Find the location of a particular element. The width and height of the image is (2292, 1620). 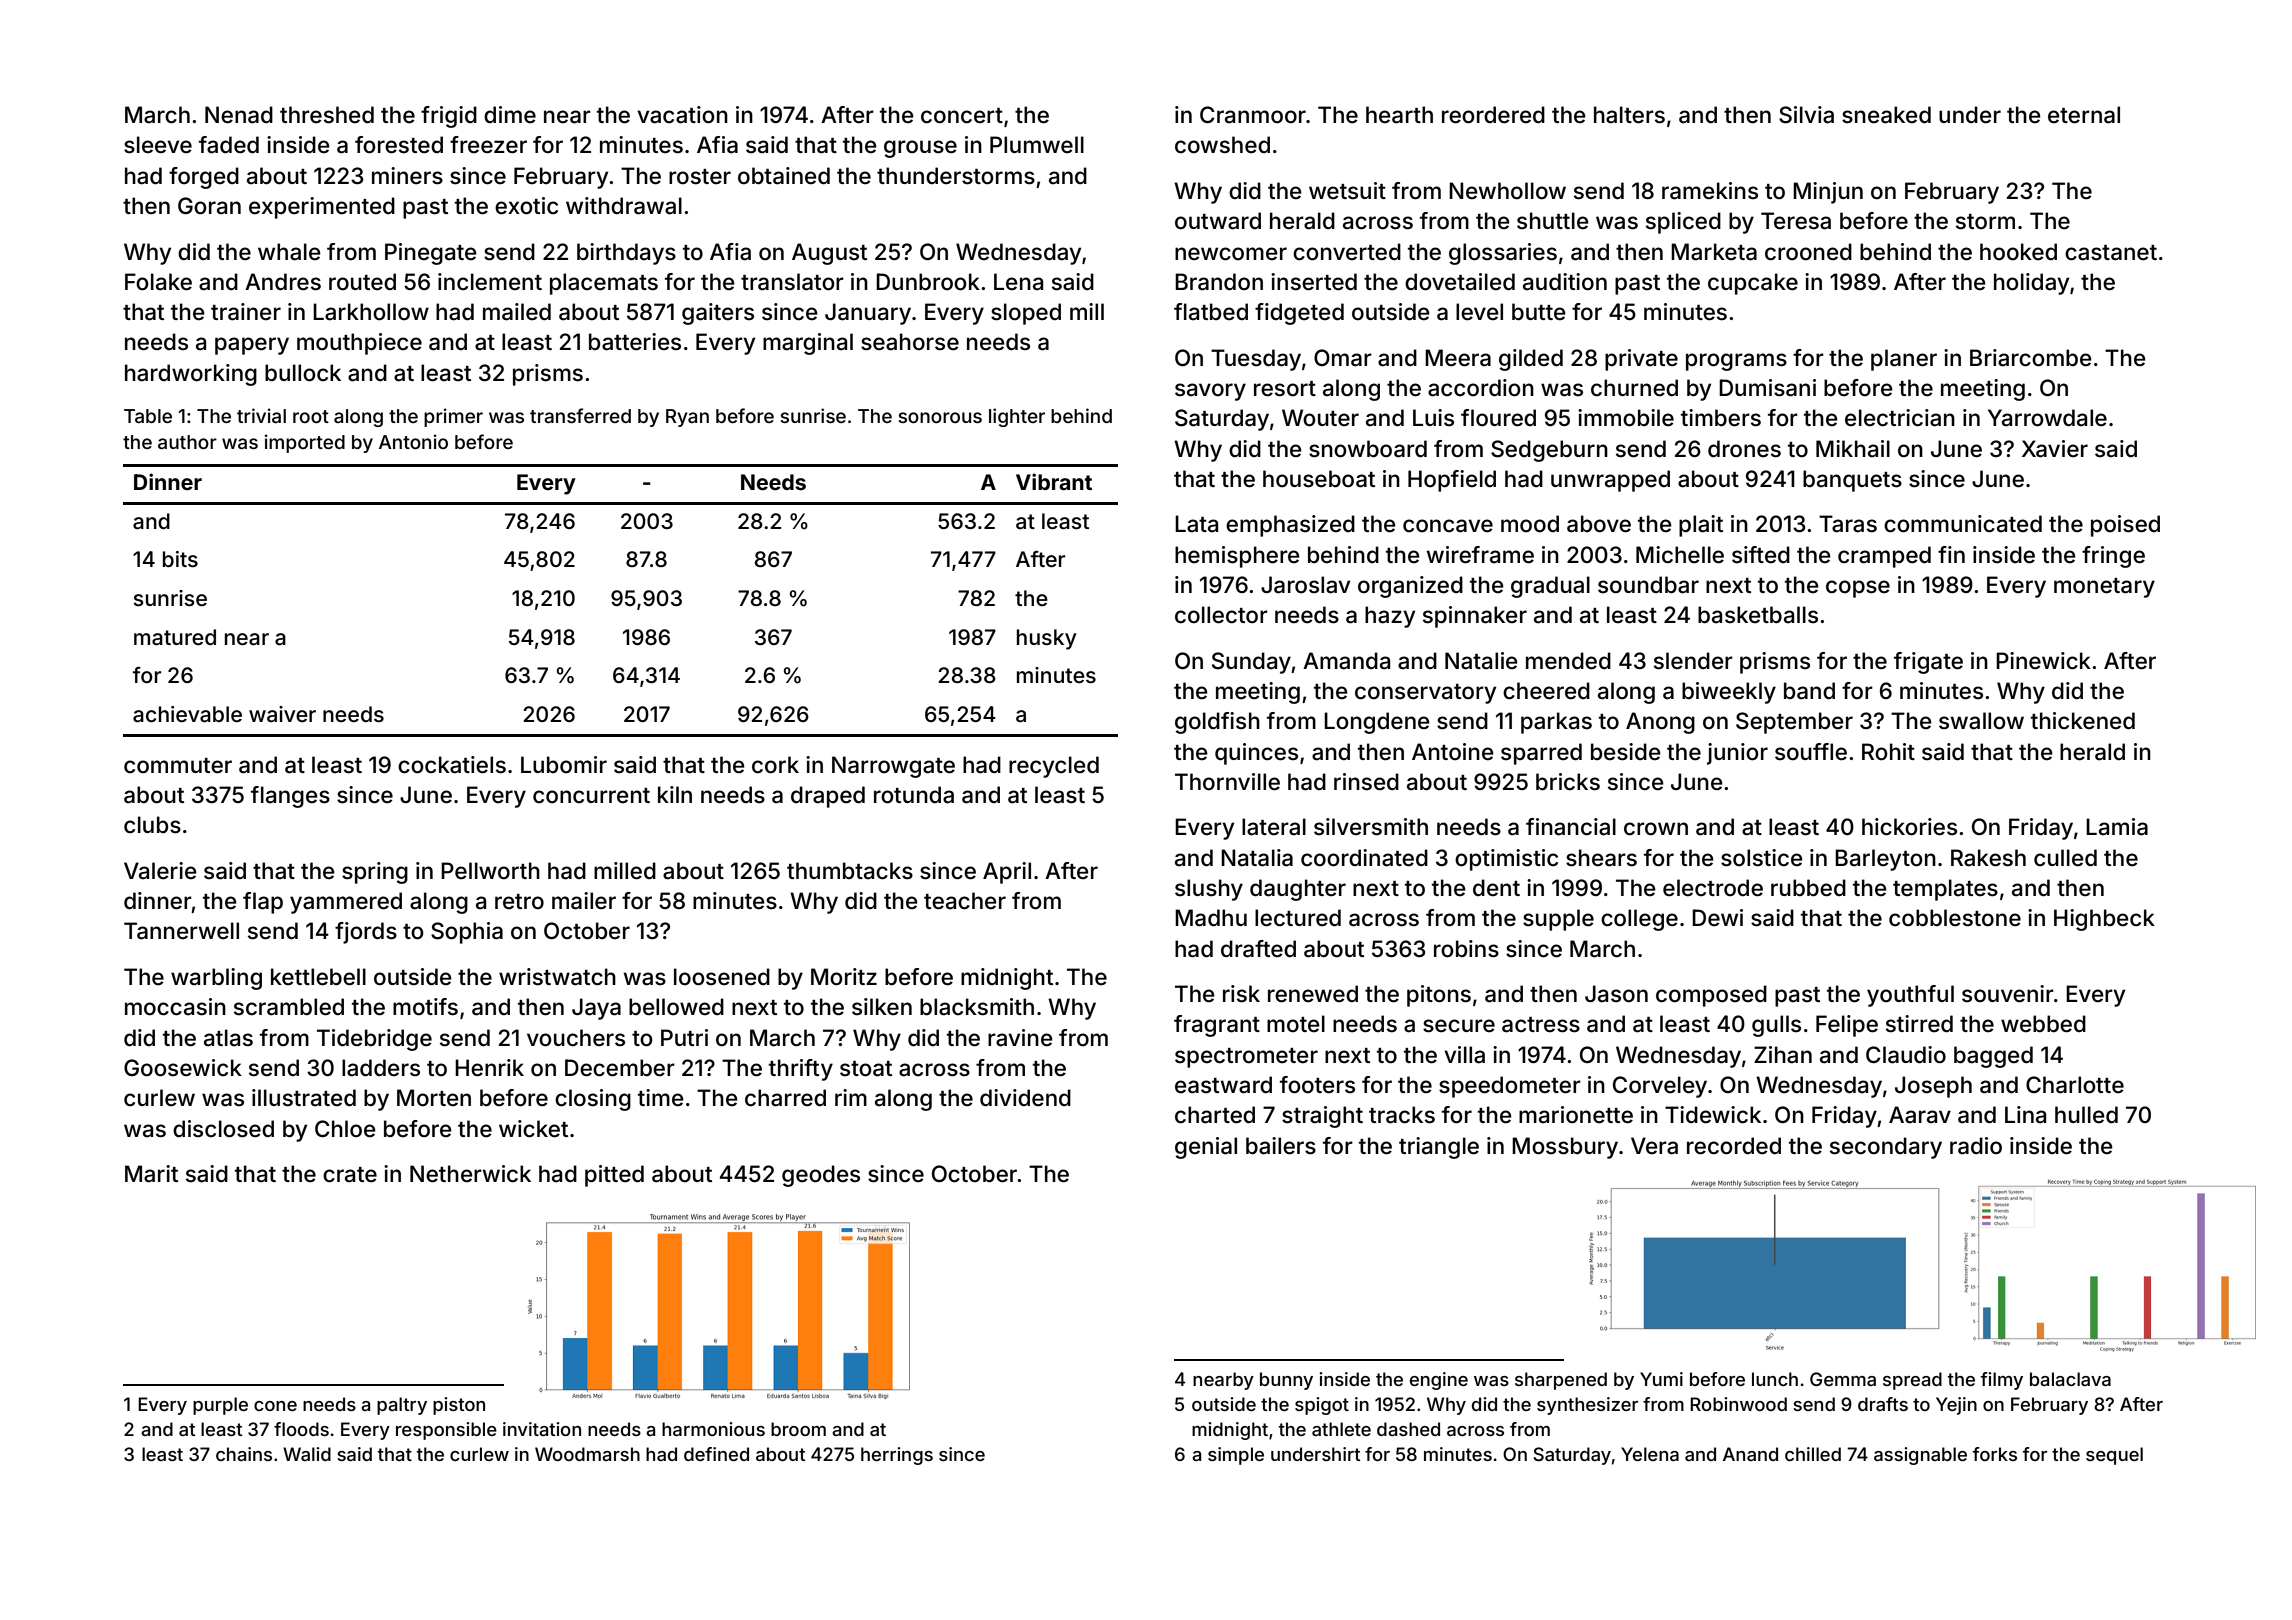

waiver is located at coordinates (282, 714).
